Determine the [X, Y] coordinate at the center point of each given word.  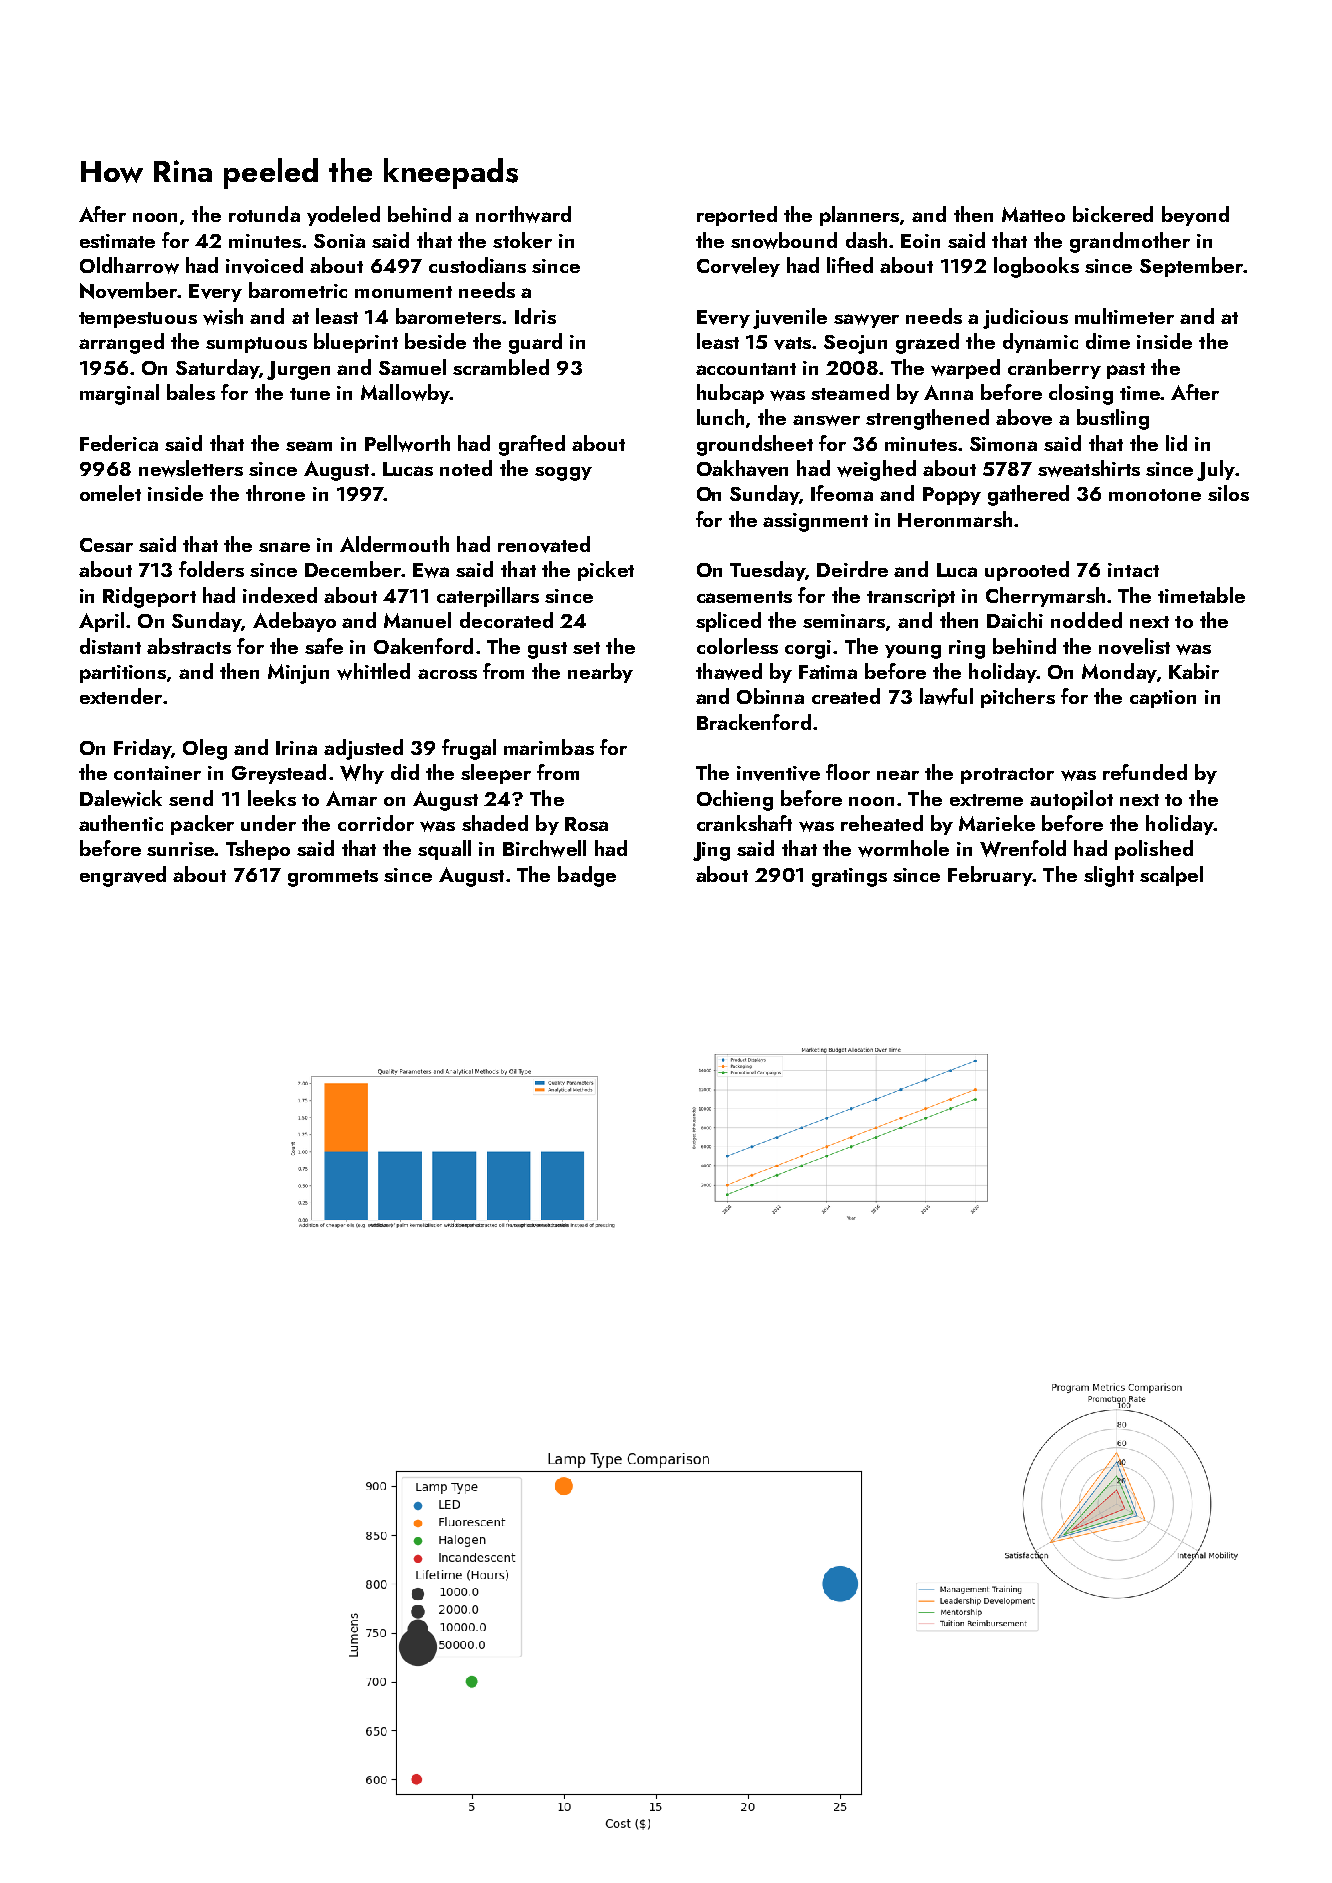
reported [737, 216]
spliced [728, 622]
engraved [123, 876]
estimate [117, 241]
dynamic [1040, 343]
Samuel [412, 367]
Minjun [298, 674]
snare [284, 547]
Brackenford [754, 722]
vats [792, 343]
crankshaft [744, 823]
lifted [850, 265]
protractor [1007, 776]
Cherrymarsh [1045, 597]
